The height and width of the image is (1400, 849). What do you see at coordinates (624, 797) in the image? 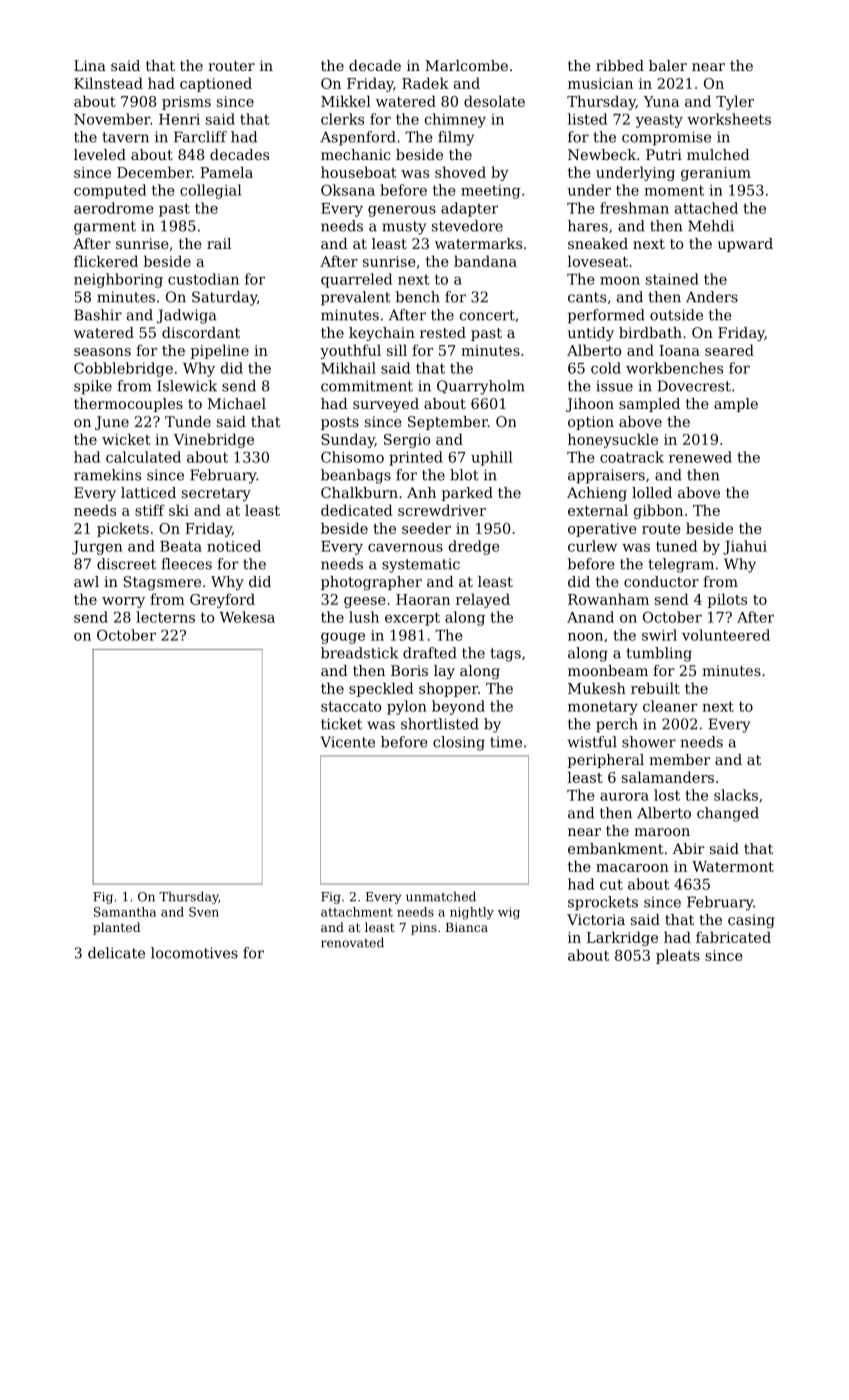
I see `aurora` at bounding box center [624, 797].
